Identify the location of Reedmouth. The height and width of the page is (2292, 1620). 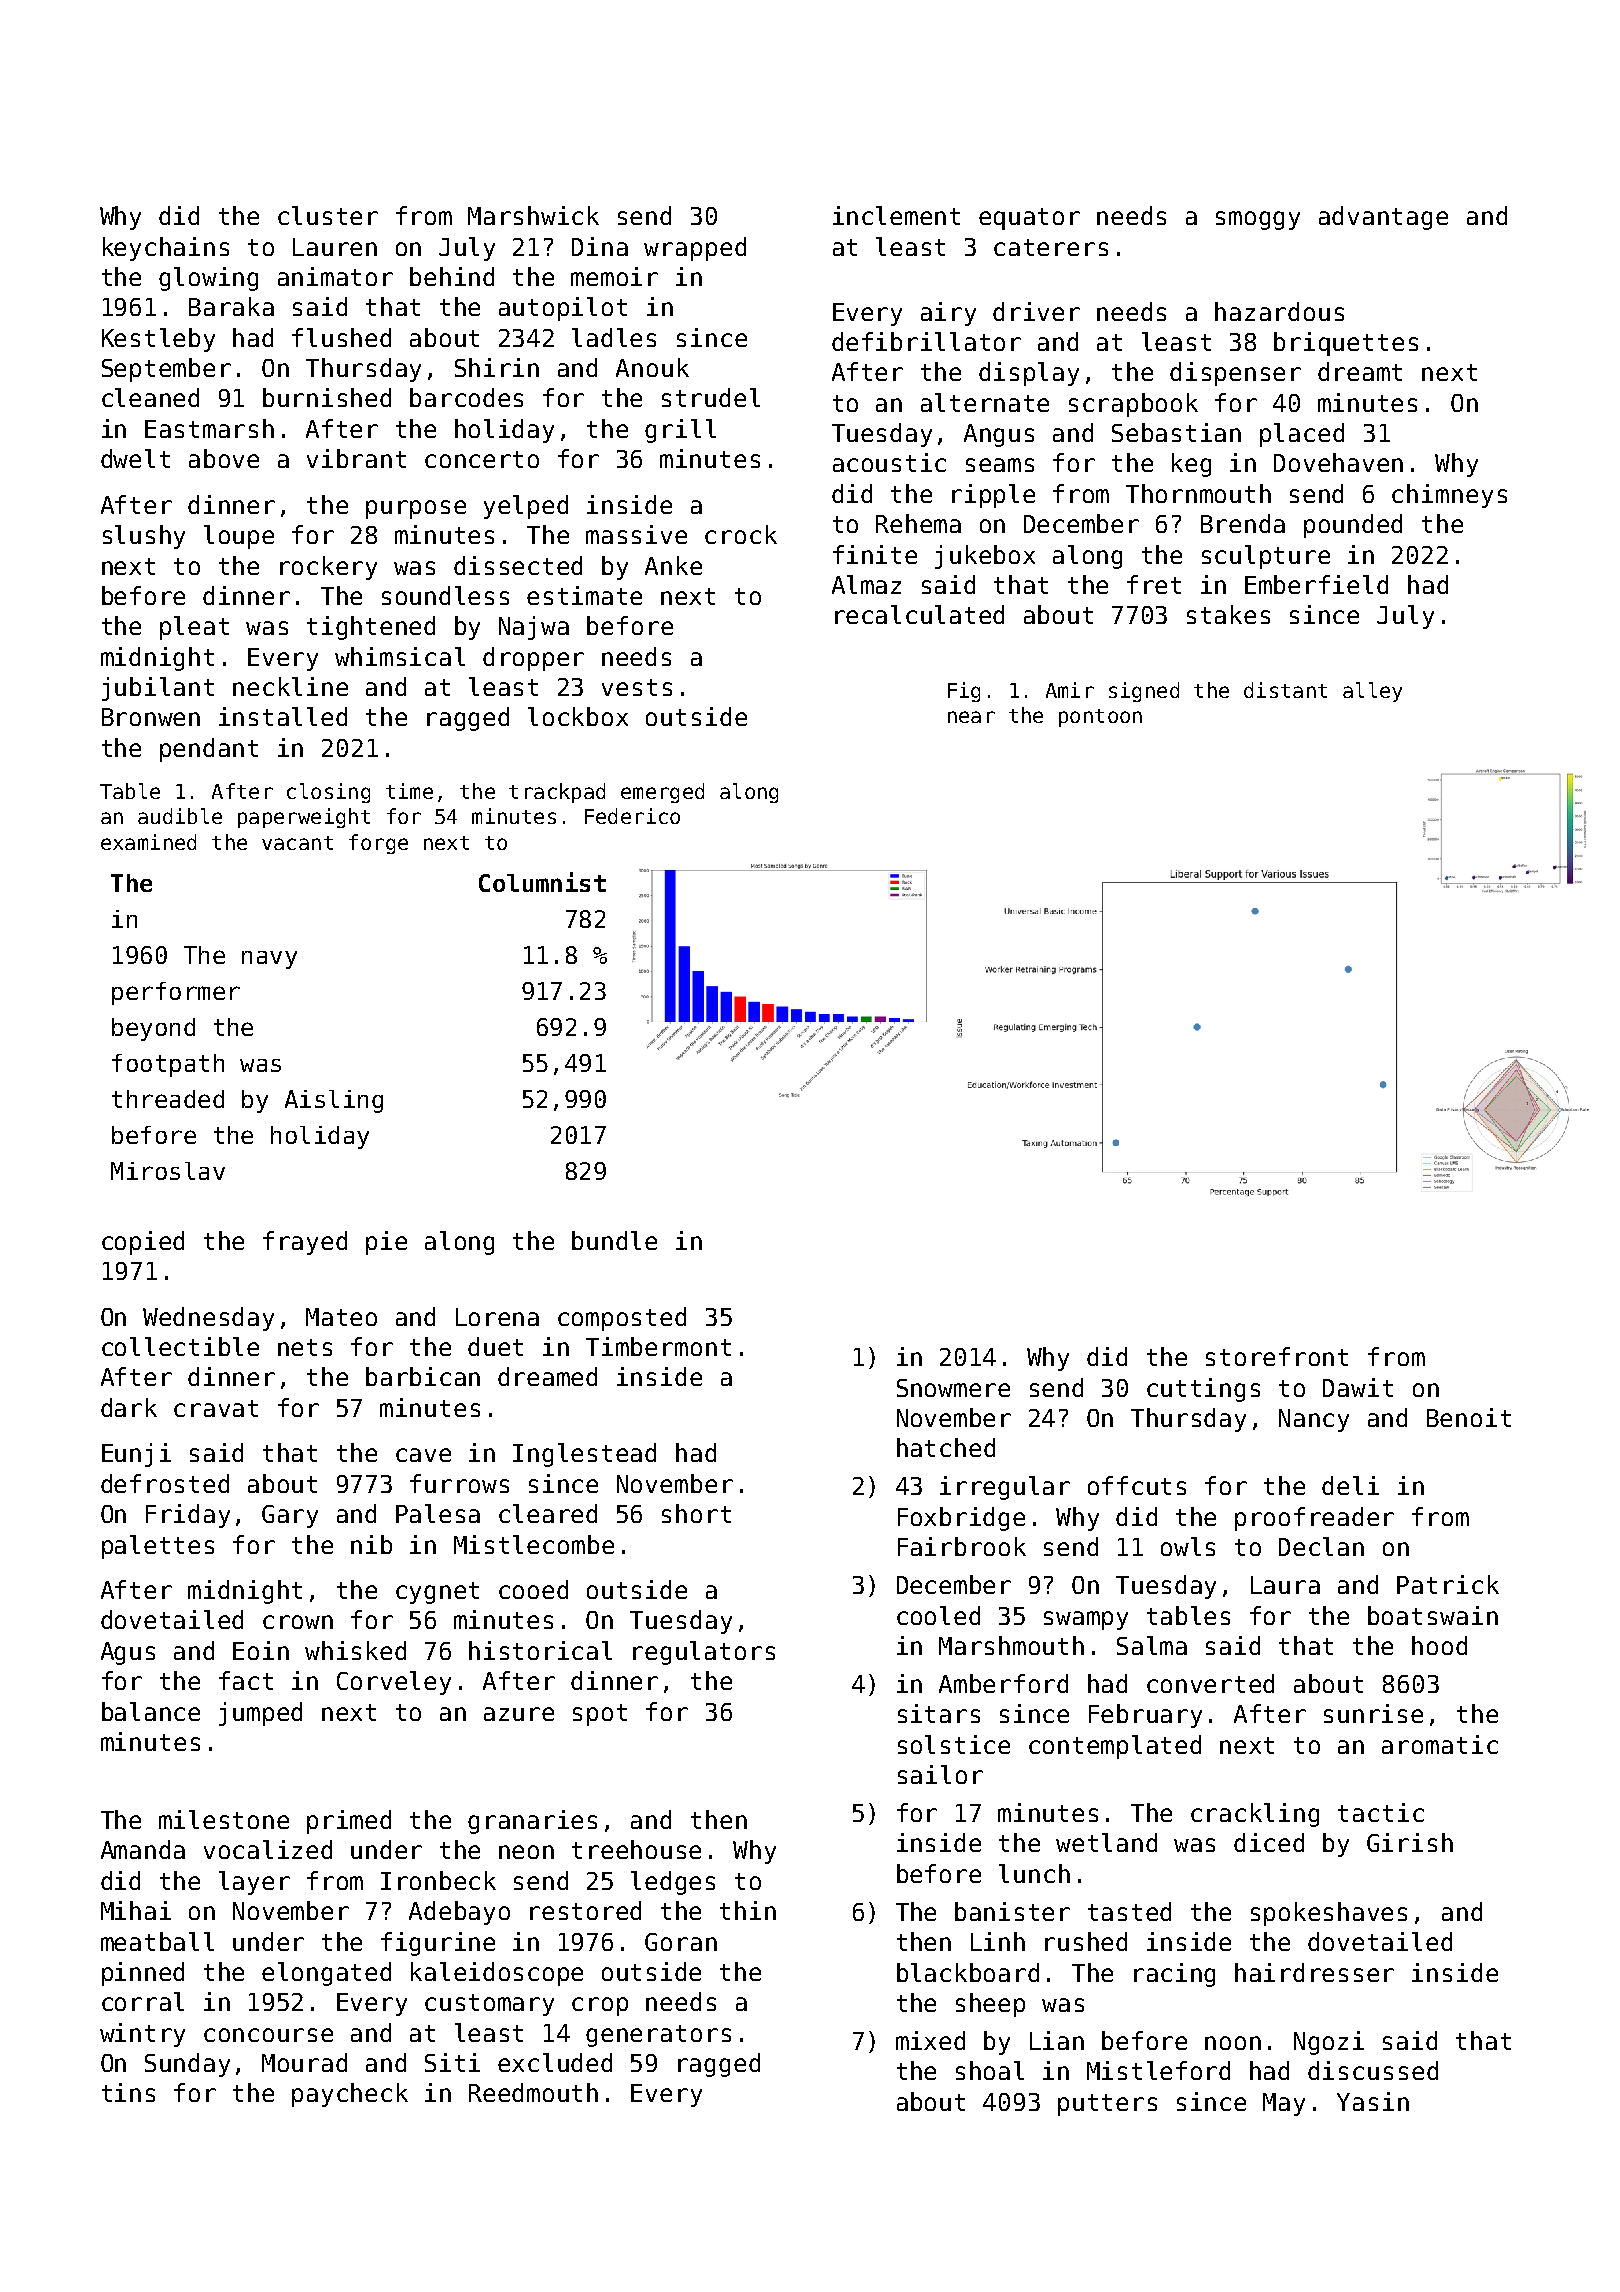
(533, 2092).
